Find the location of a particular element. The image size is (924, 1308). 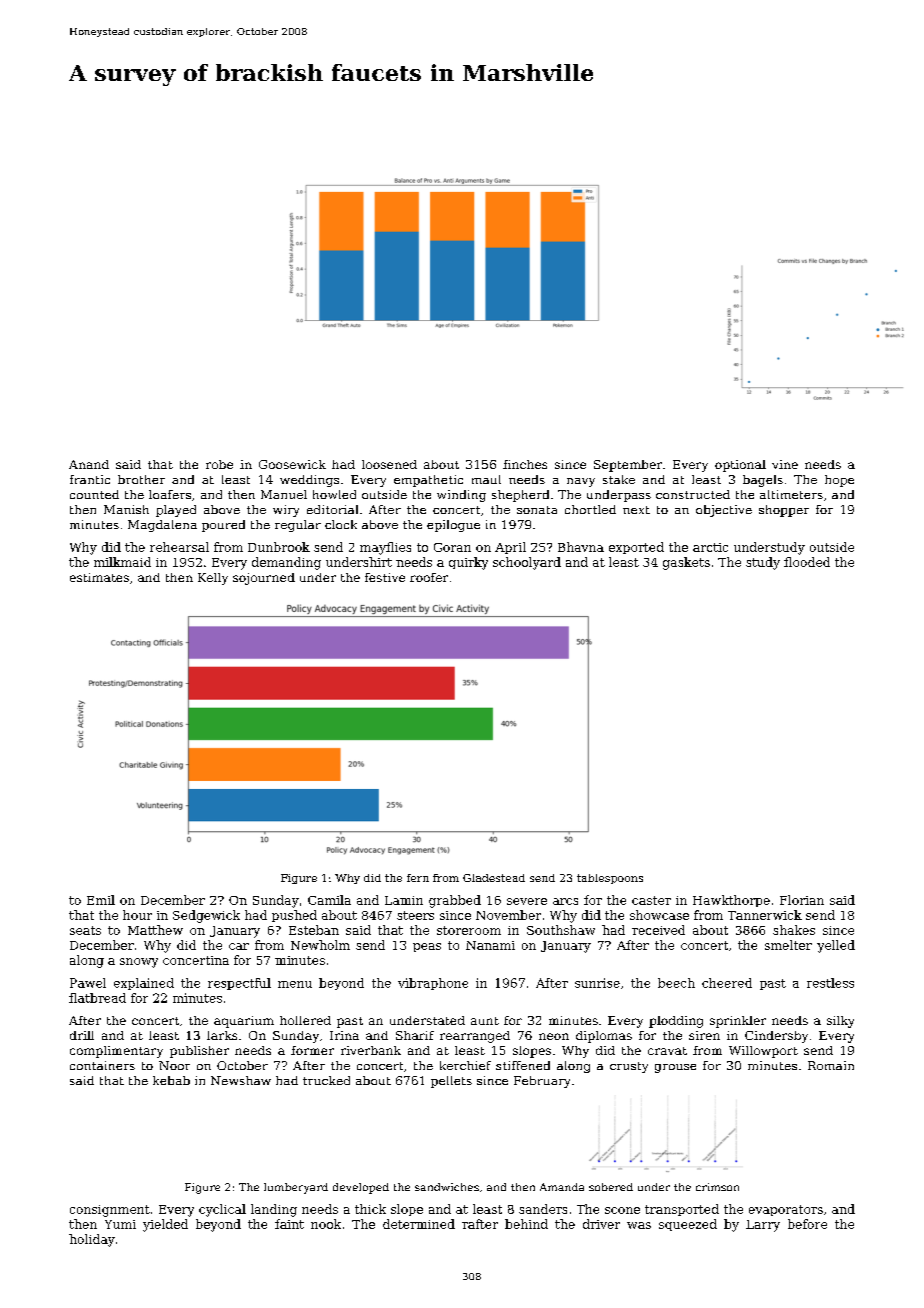

sandwiches is located at coordinates (447, 1187).
